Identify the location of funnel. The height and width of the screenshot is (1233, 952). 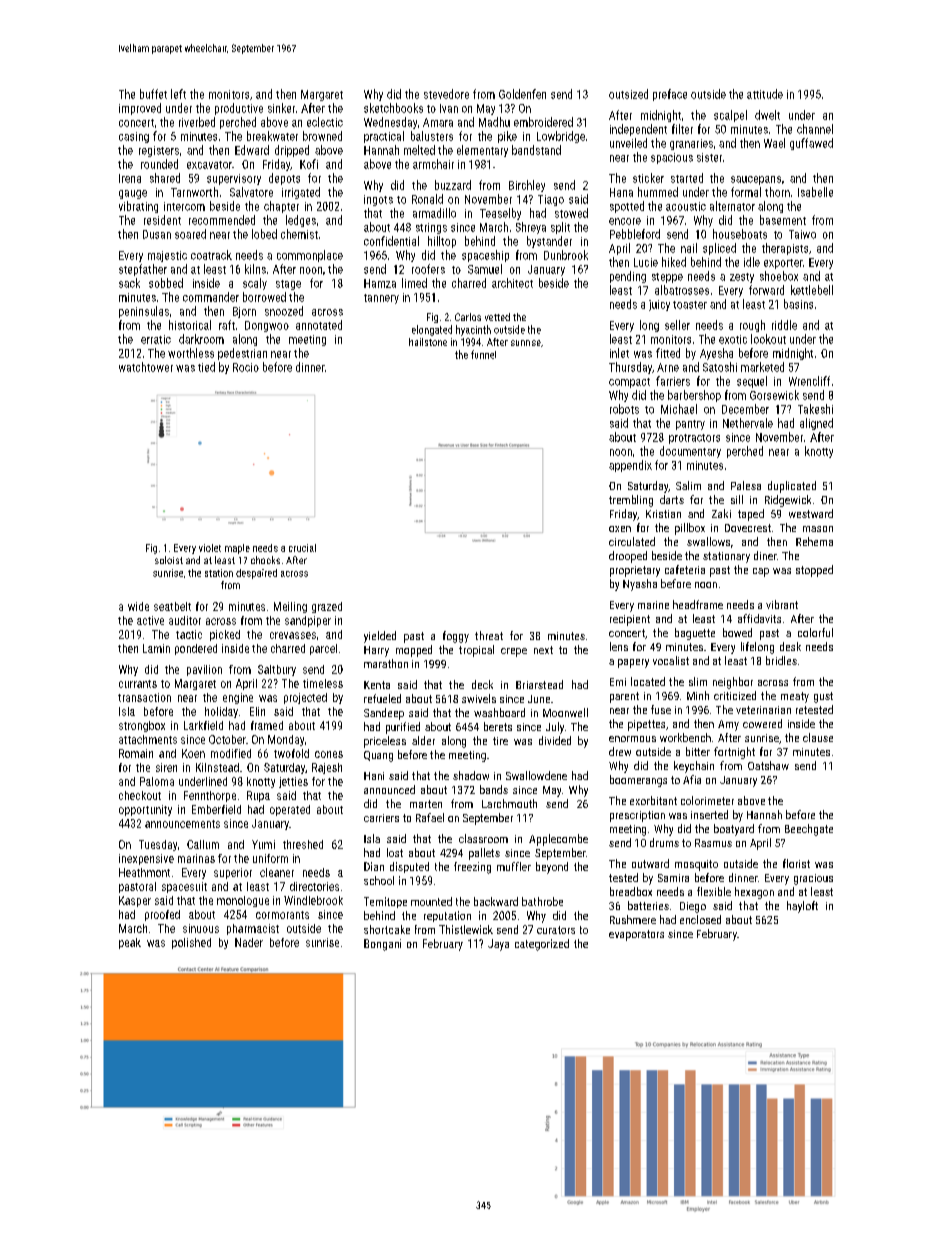
(483, 354).
